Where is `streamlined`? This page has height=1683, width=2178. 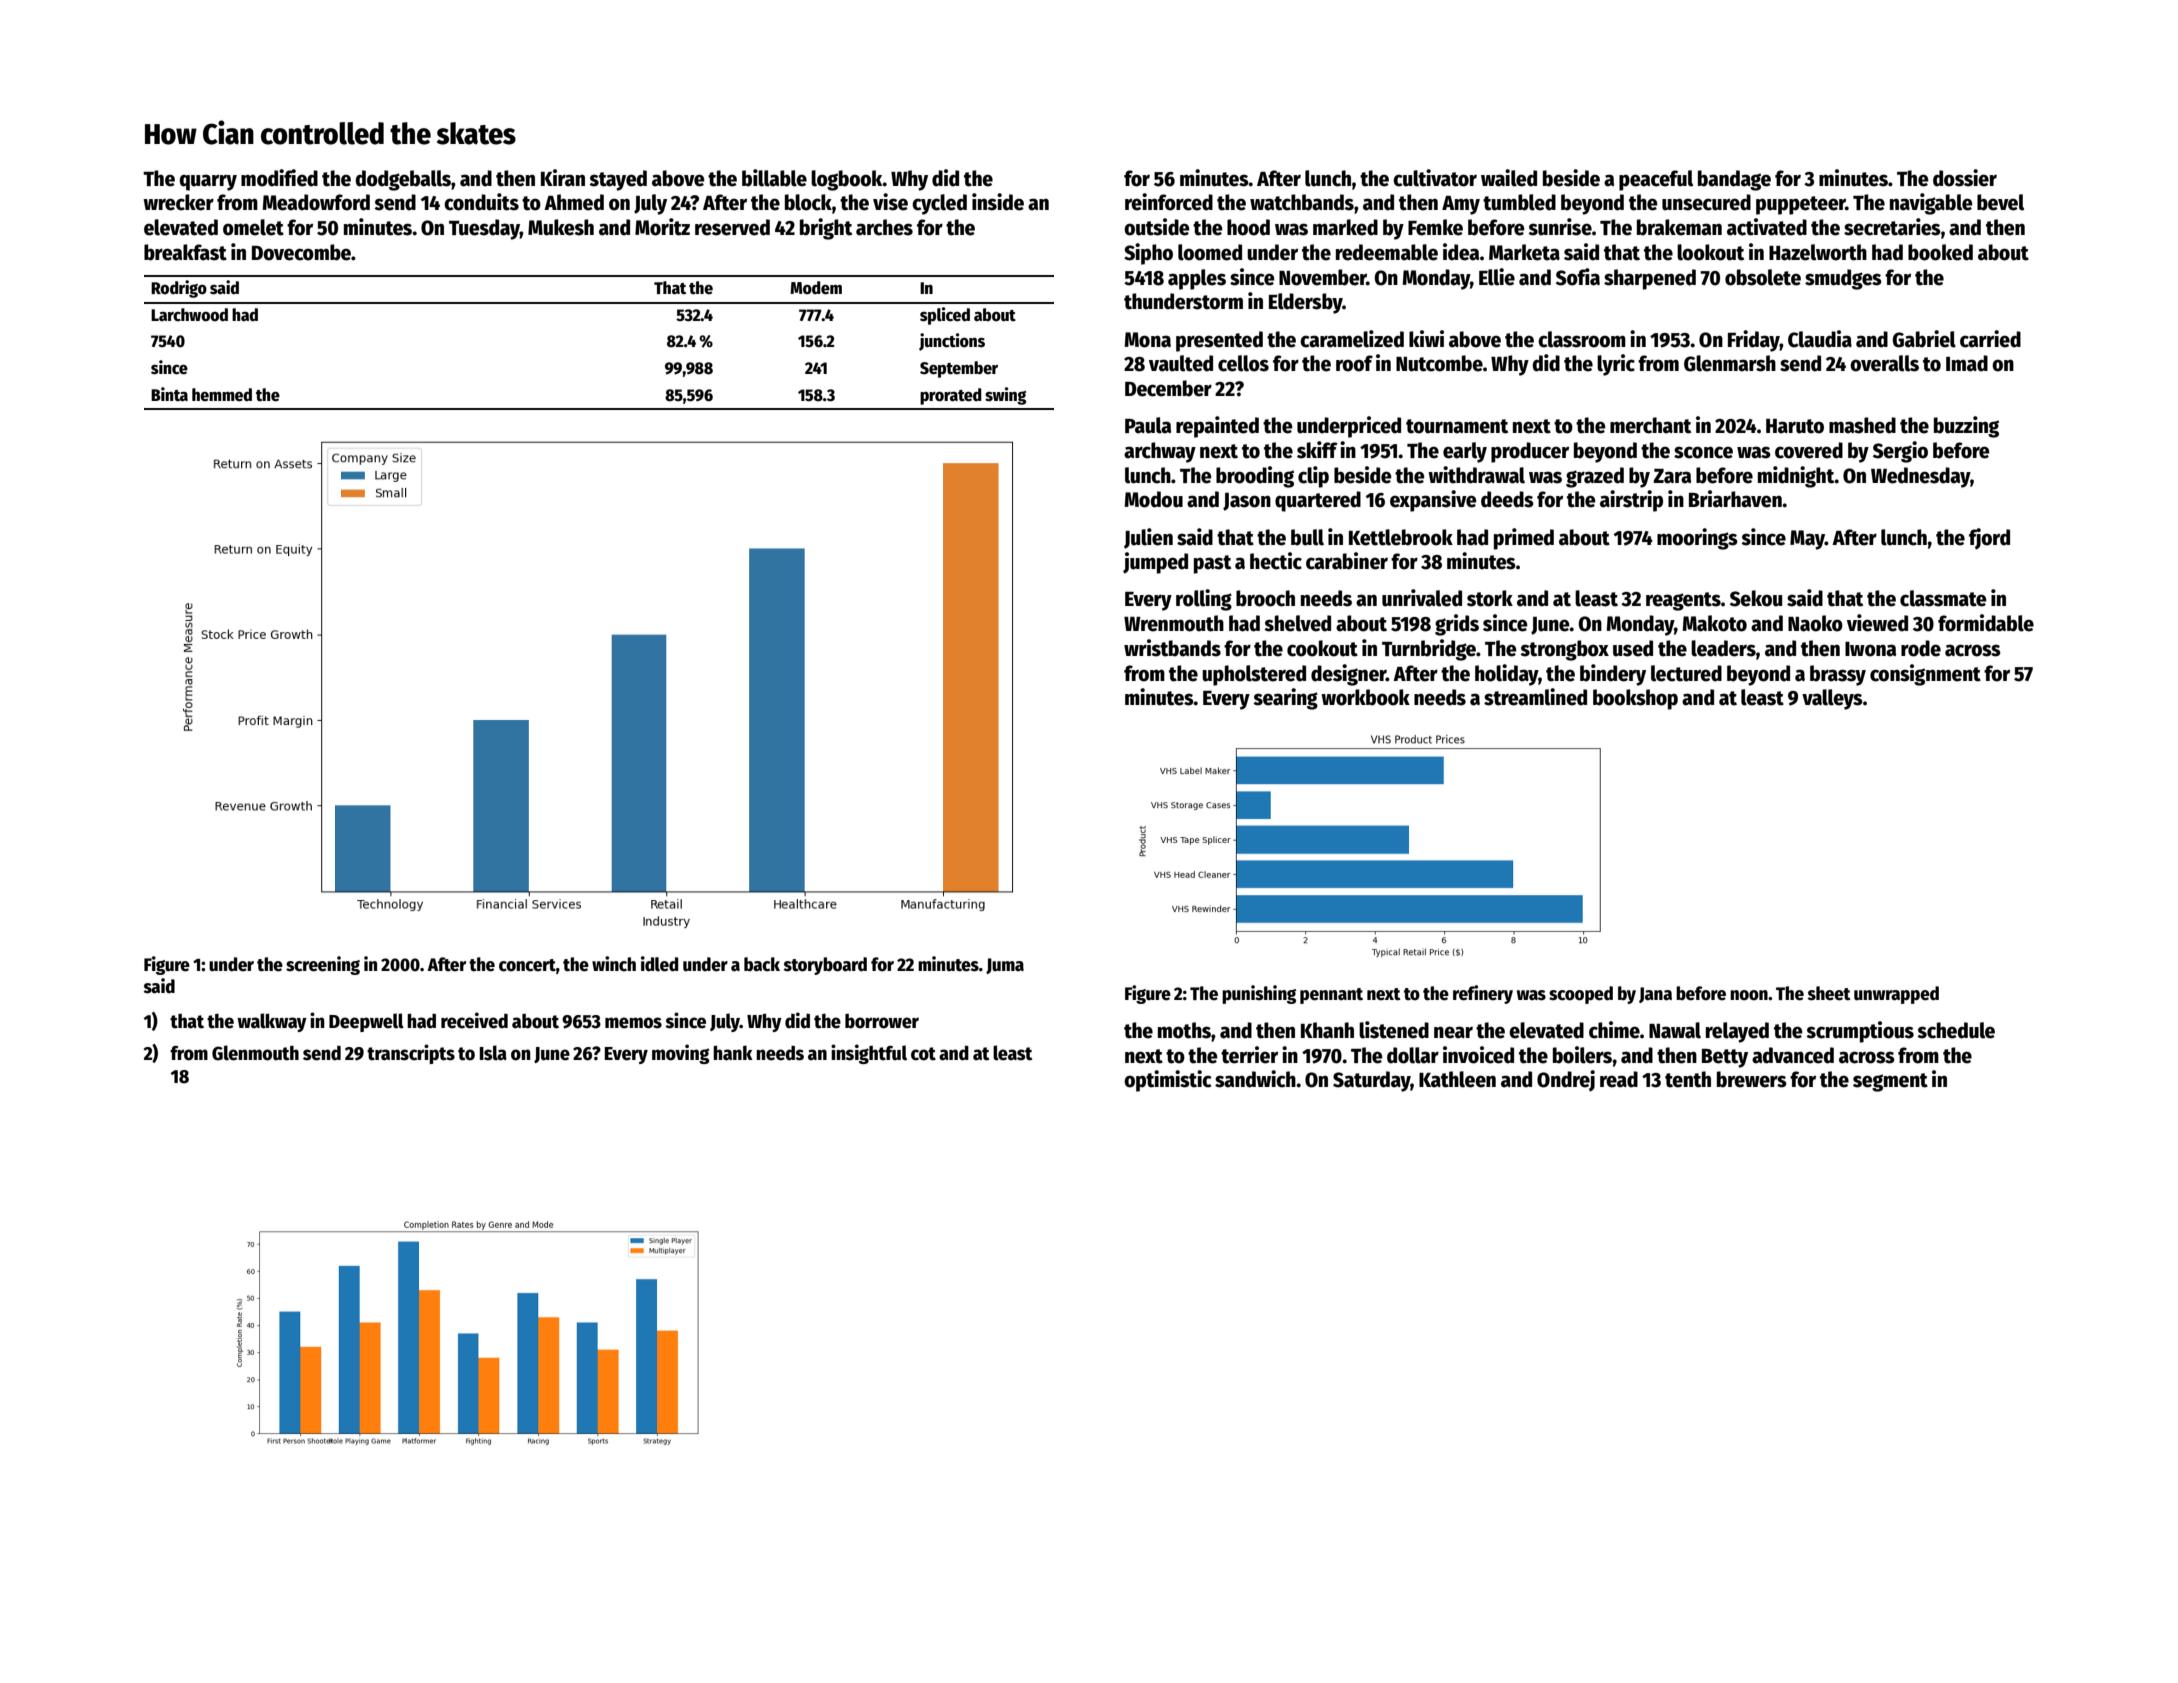 streamlined is located at coordinates (1535, 697).
